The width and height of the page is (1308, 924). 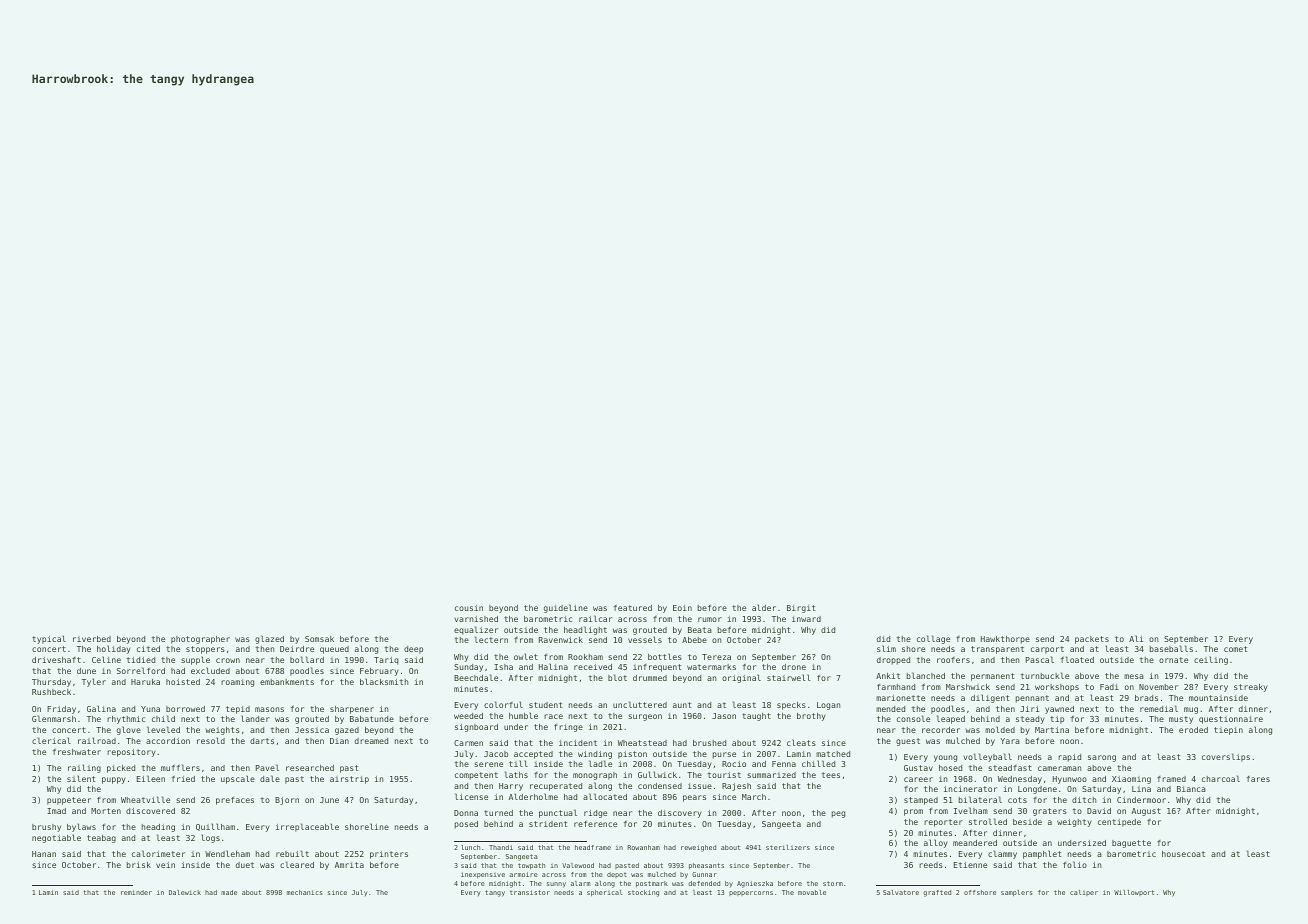 I want to click on Hanan, so click(x=44, y=854).
